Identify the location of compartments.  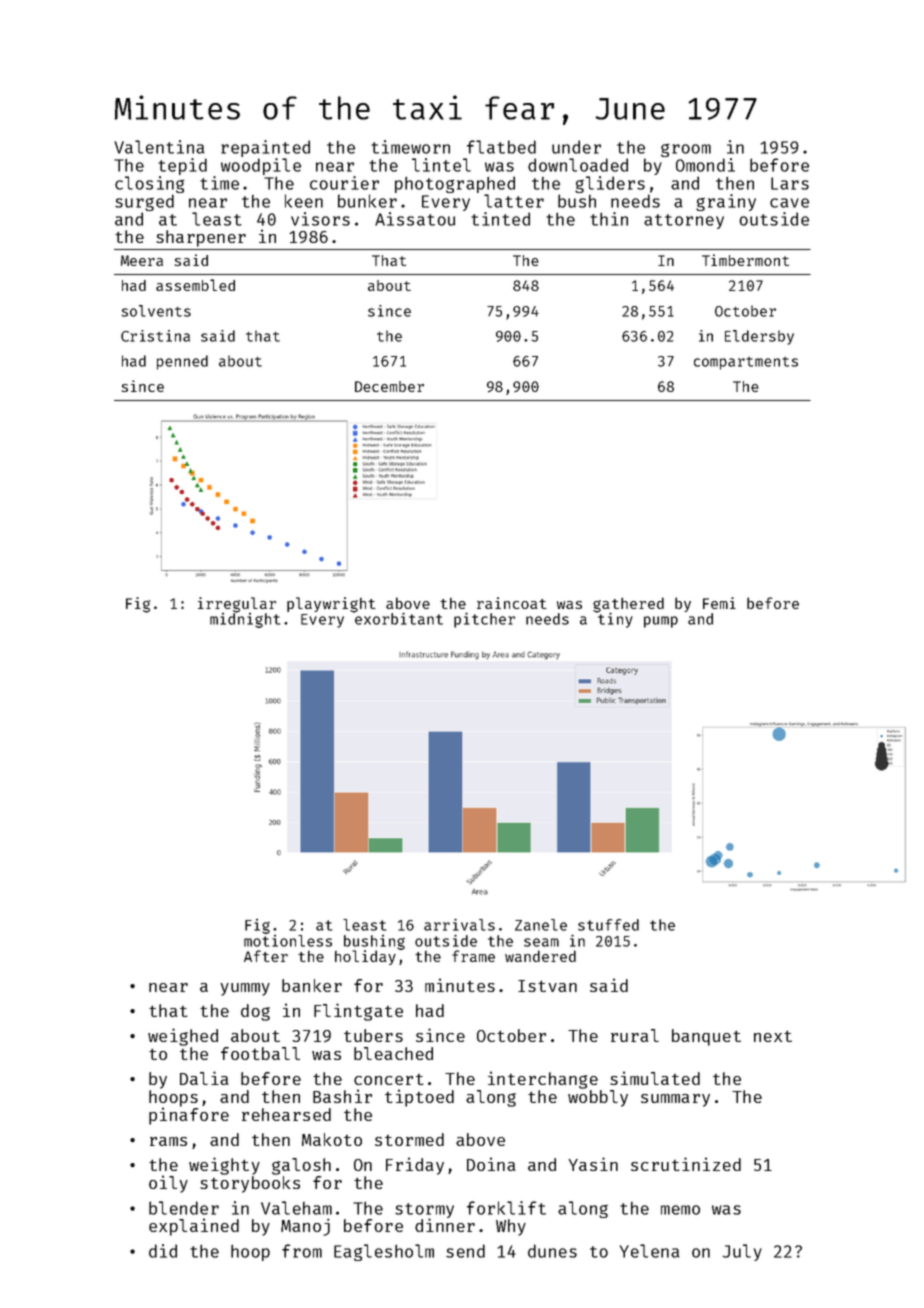
(746, 363).
